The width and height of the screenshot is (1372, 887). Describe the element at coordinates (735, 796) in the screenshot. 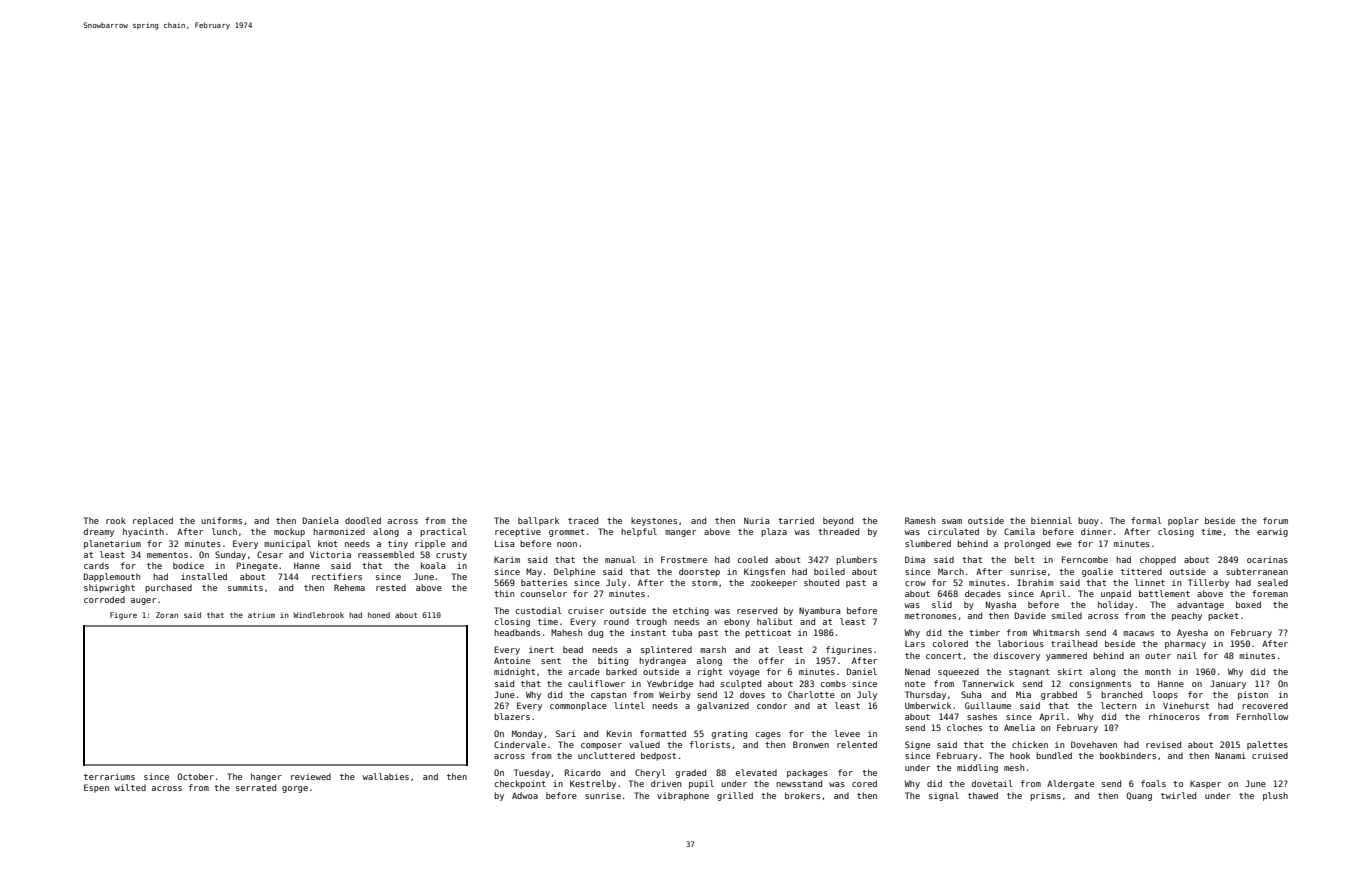

I see `grilled` at that location.
